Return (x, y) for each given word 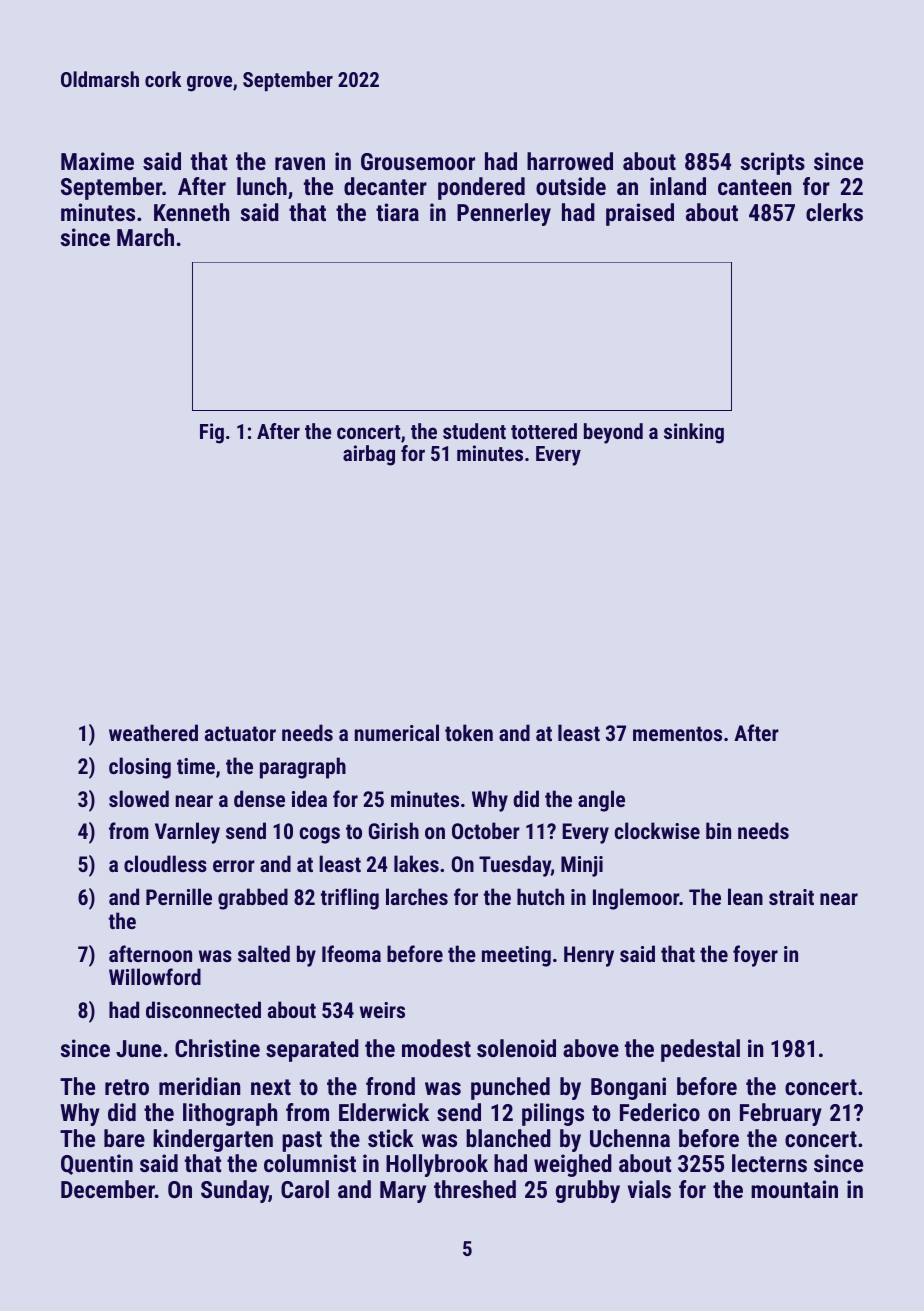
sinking (694, 433)
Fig (212, 433)
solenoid (516, 1048)
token (469, 732)
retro (127, 1087)
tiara (397, 212)
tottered (544, 431)
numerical (397, 732)
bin (718, 830)
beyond (613, 433)
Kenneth (191, 212)
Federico (660, 1112)
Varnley (187, 833)
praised (640, 214)
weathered (153, 732)
